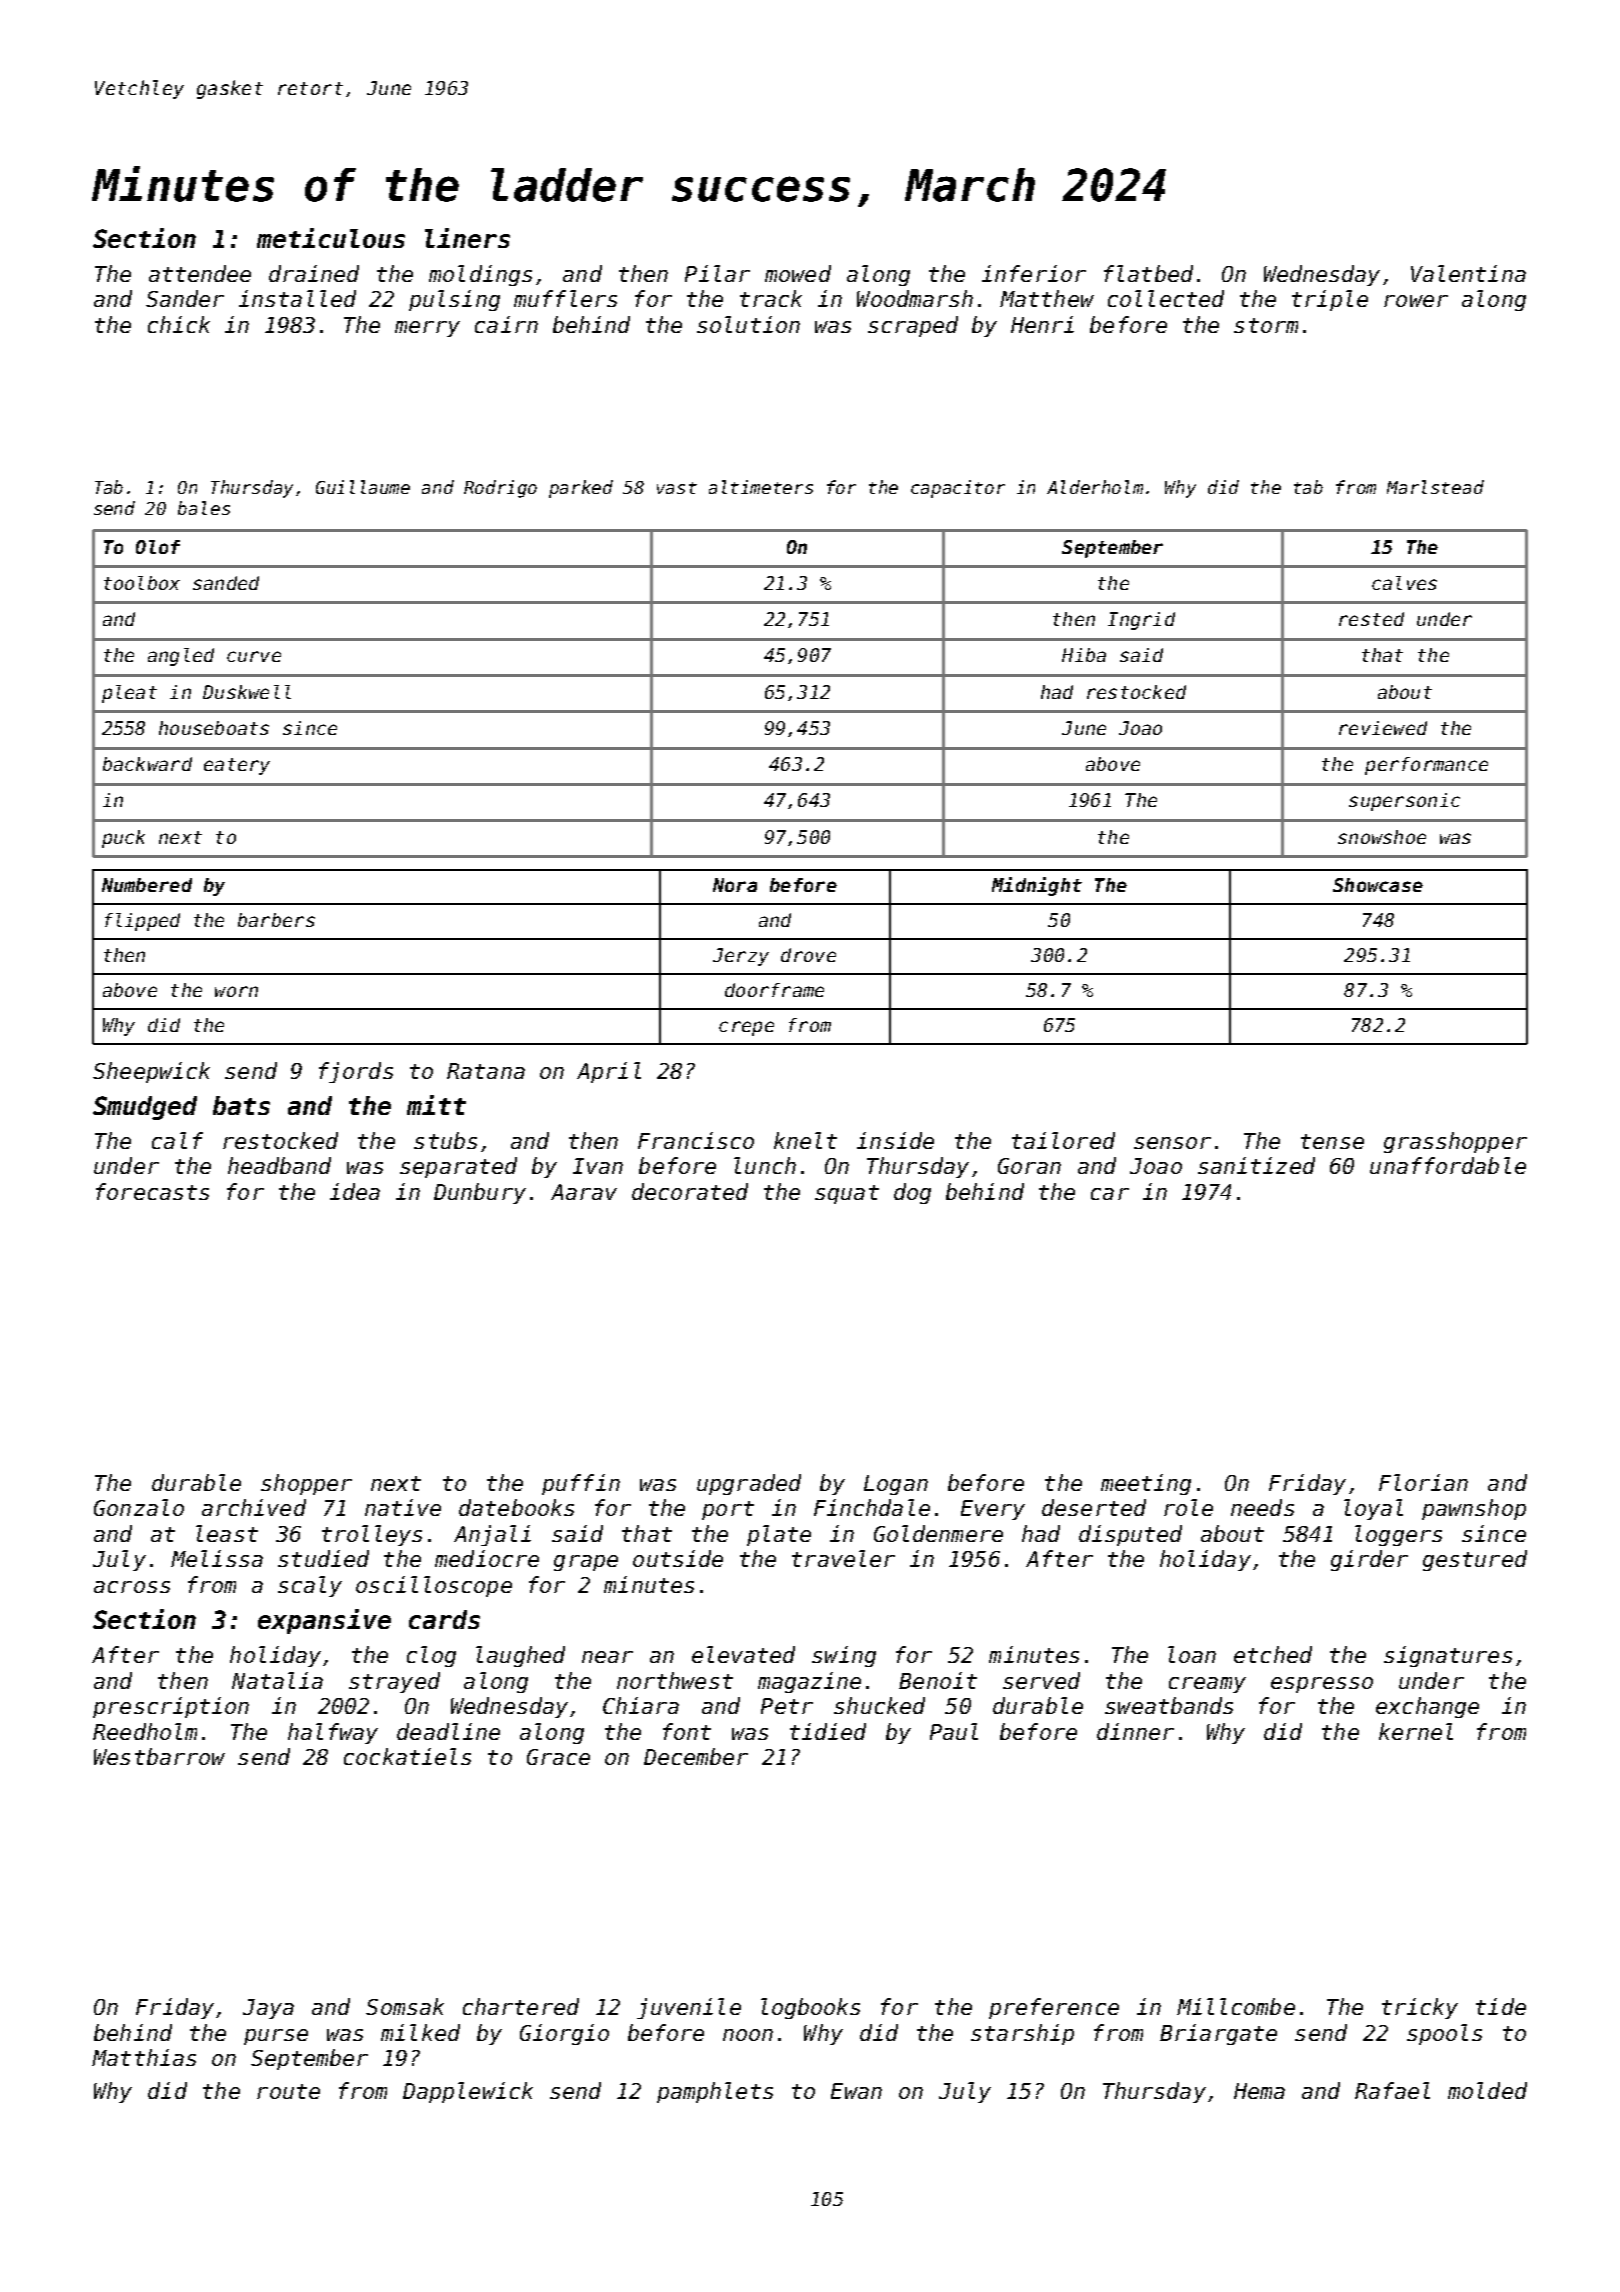  What do you see at coordinates (1398, 1535) in the image?
I see `loggers` at bounding box center [1398, 1535].
